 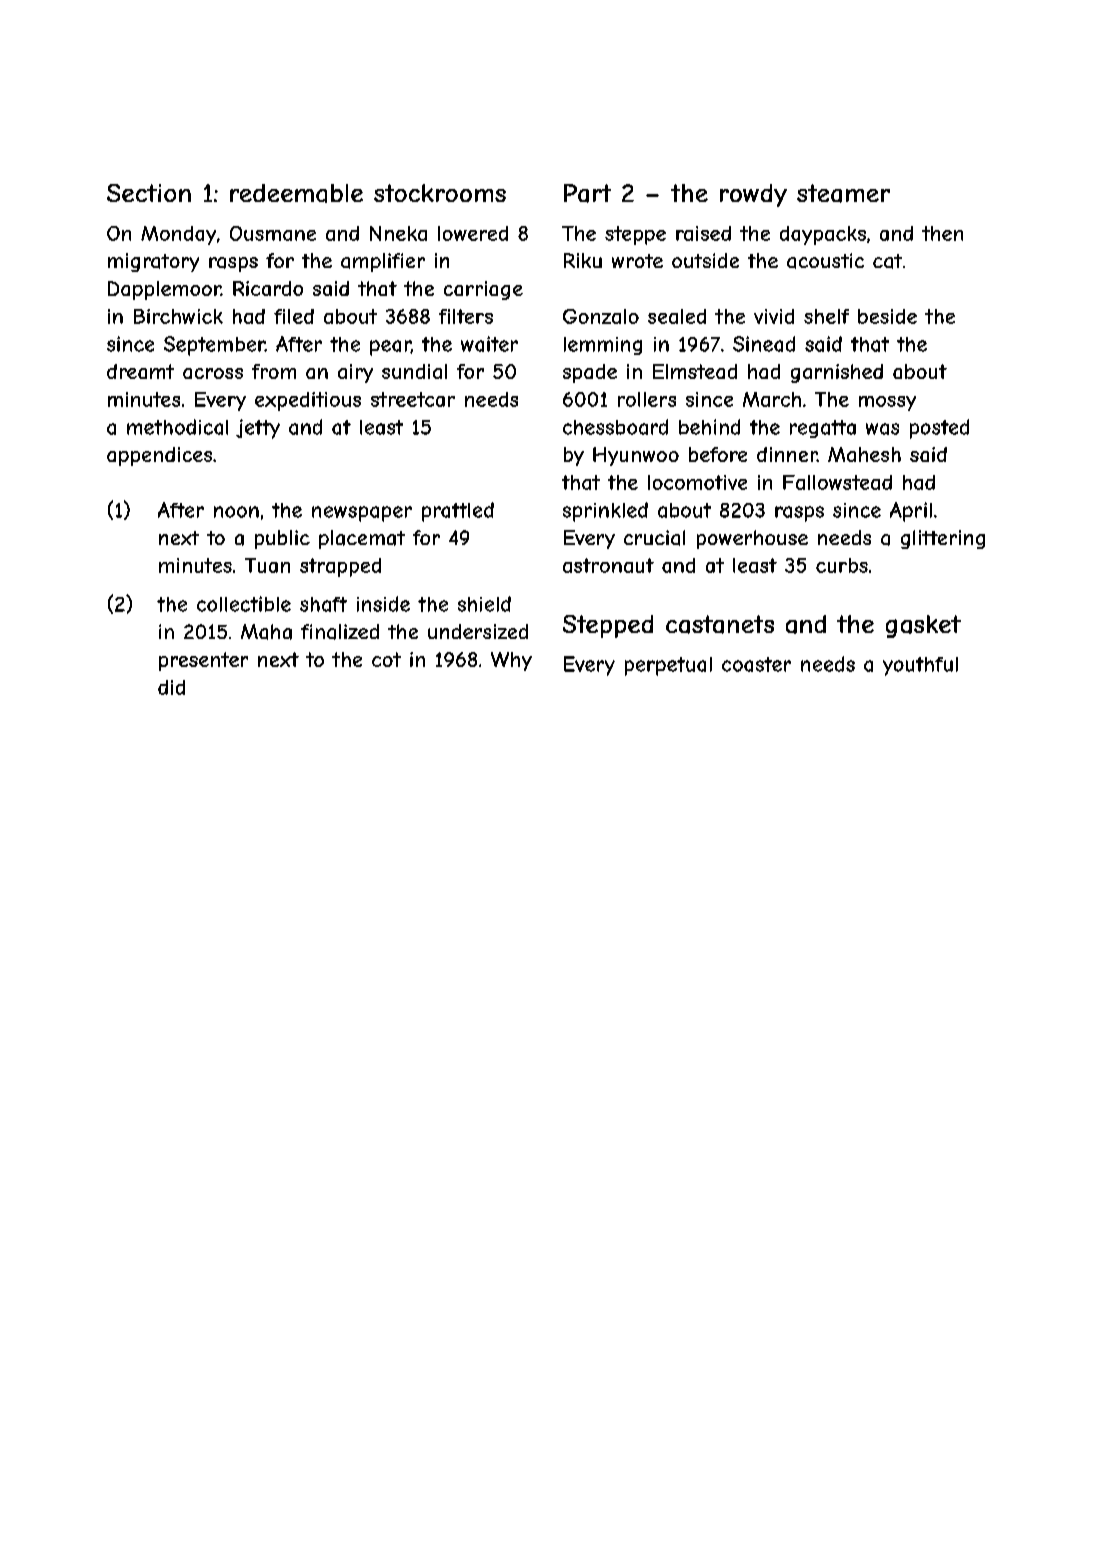 I want to click on rollers, so click(x=647, y=399).
